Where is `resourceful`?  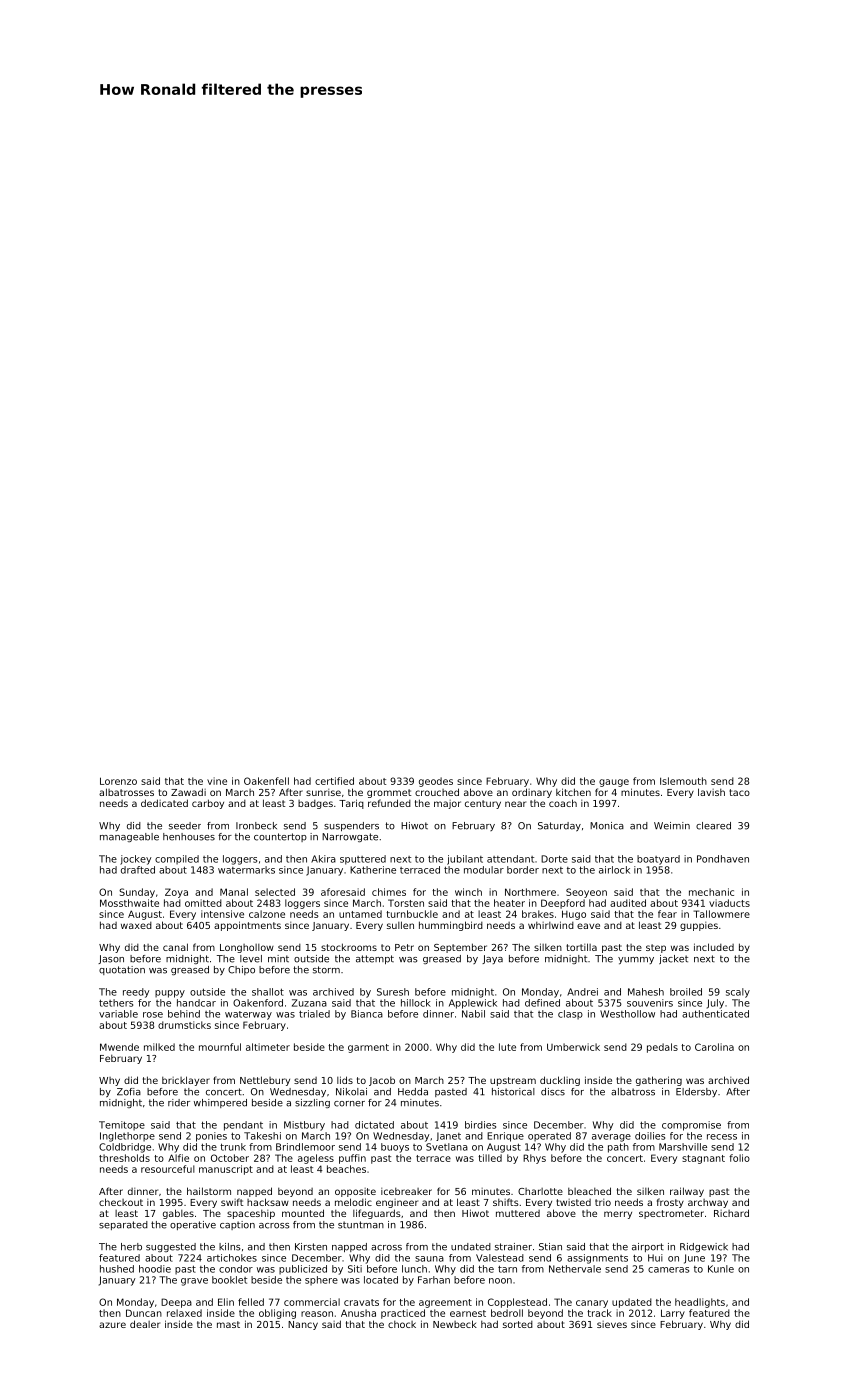
resourceful is located at coordinates (168, 1169).
